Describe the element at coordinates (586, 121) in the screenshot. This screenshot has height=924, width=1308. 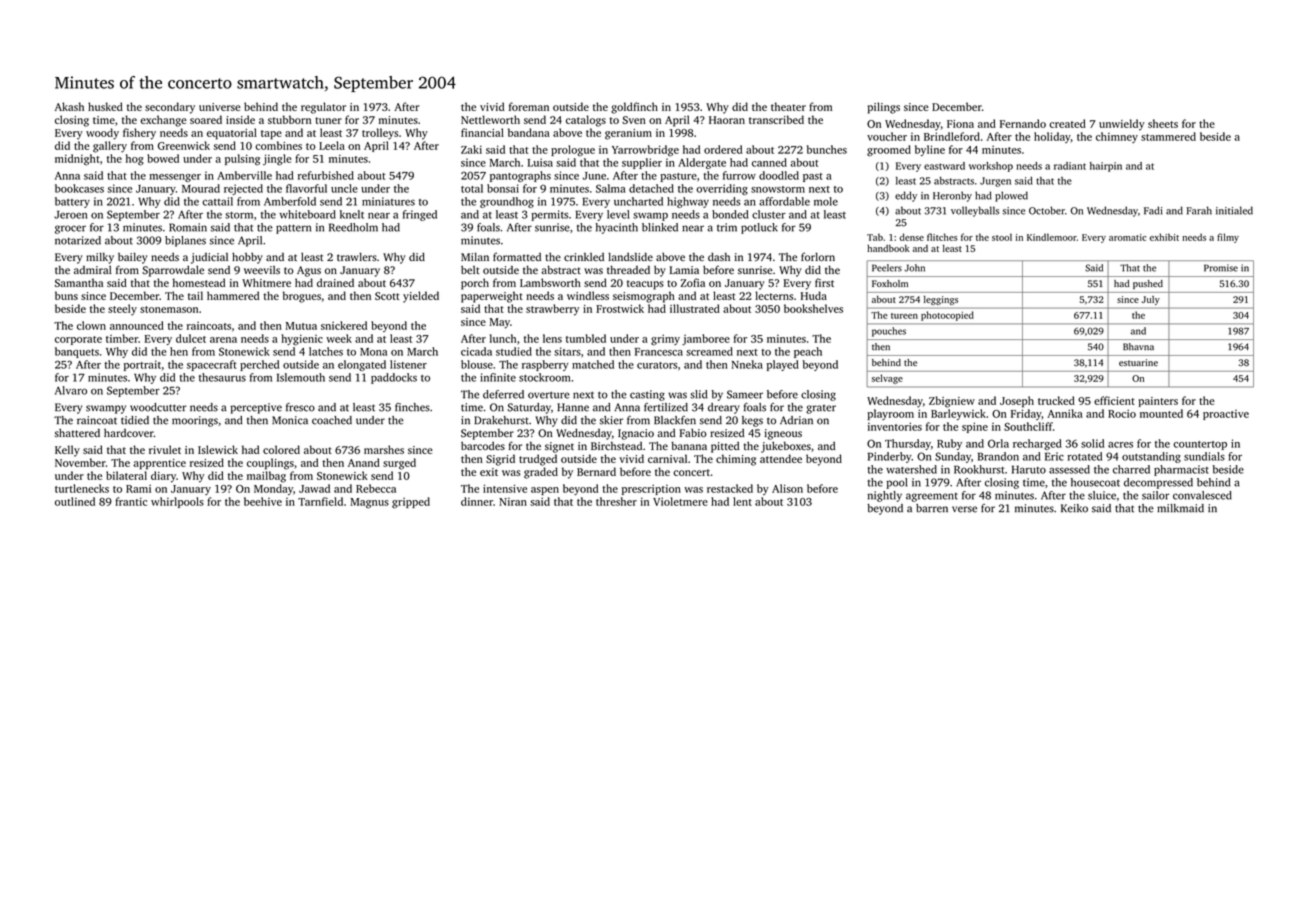
I see `catalogs` at that location.
